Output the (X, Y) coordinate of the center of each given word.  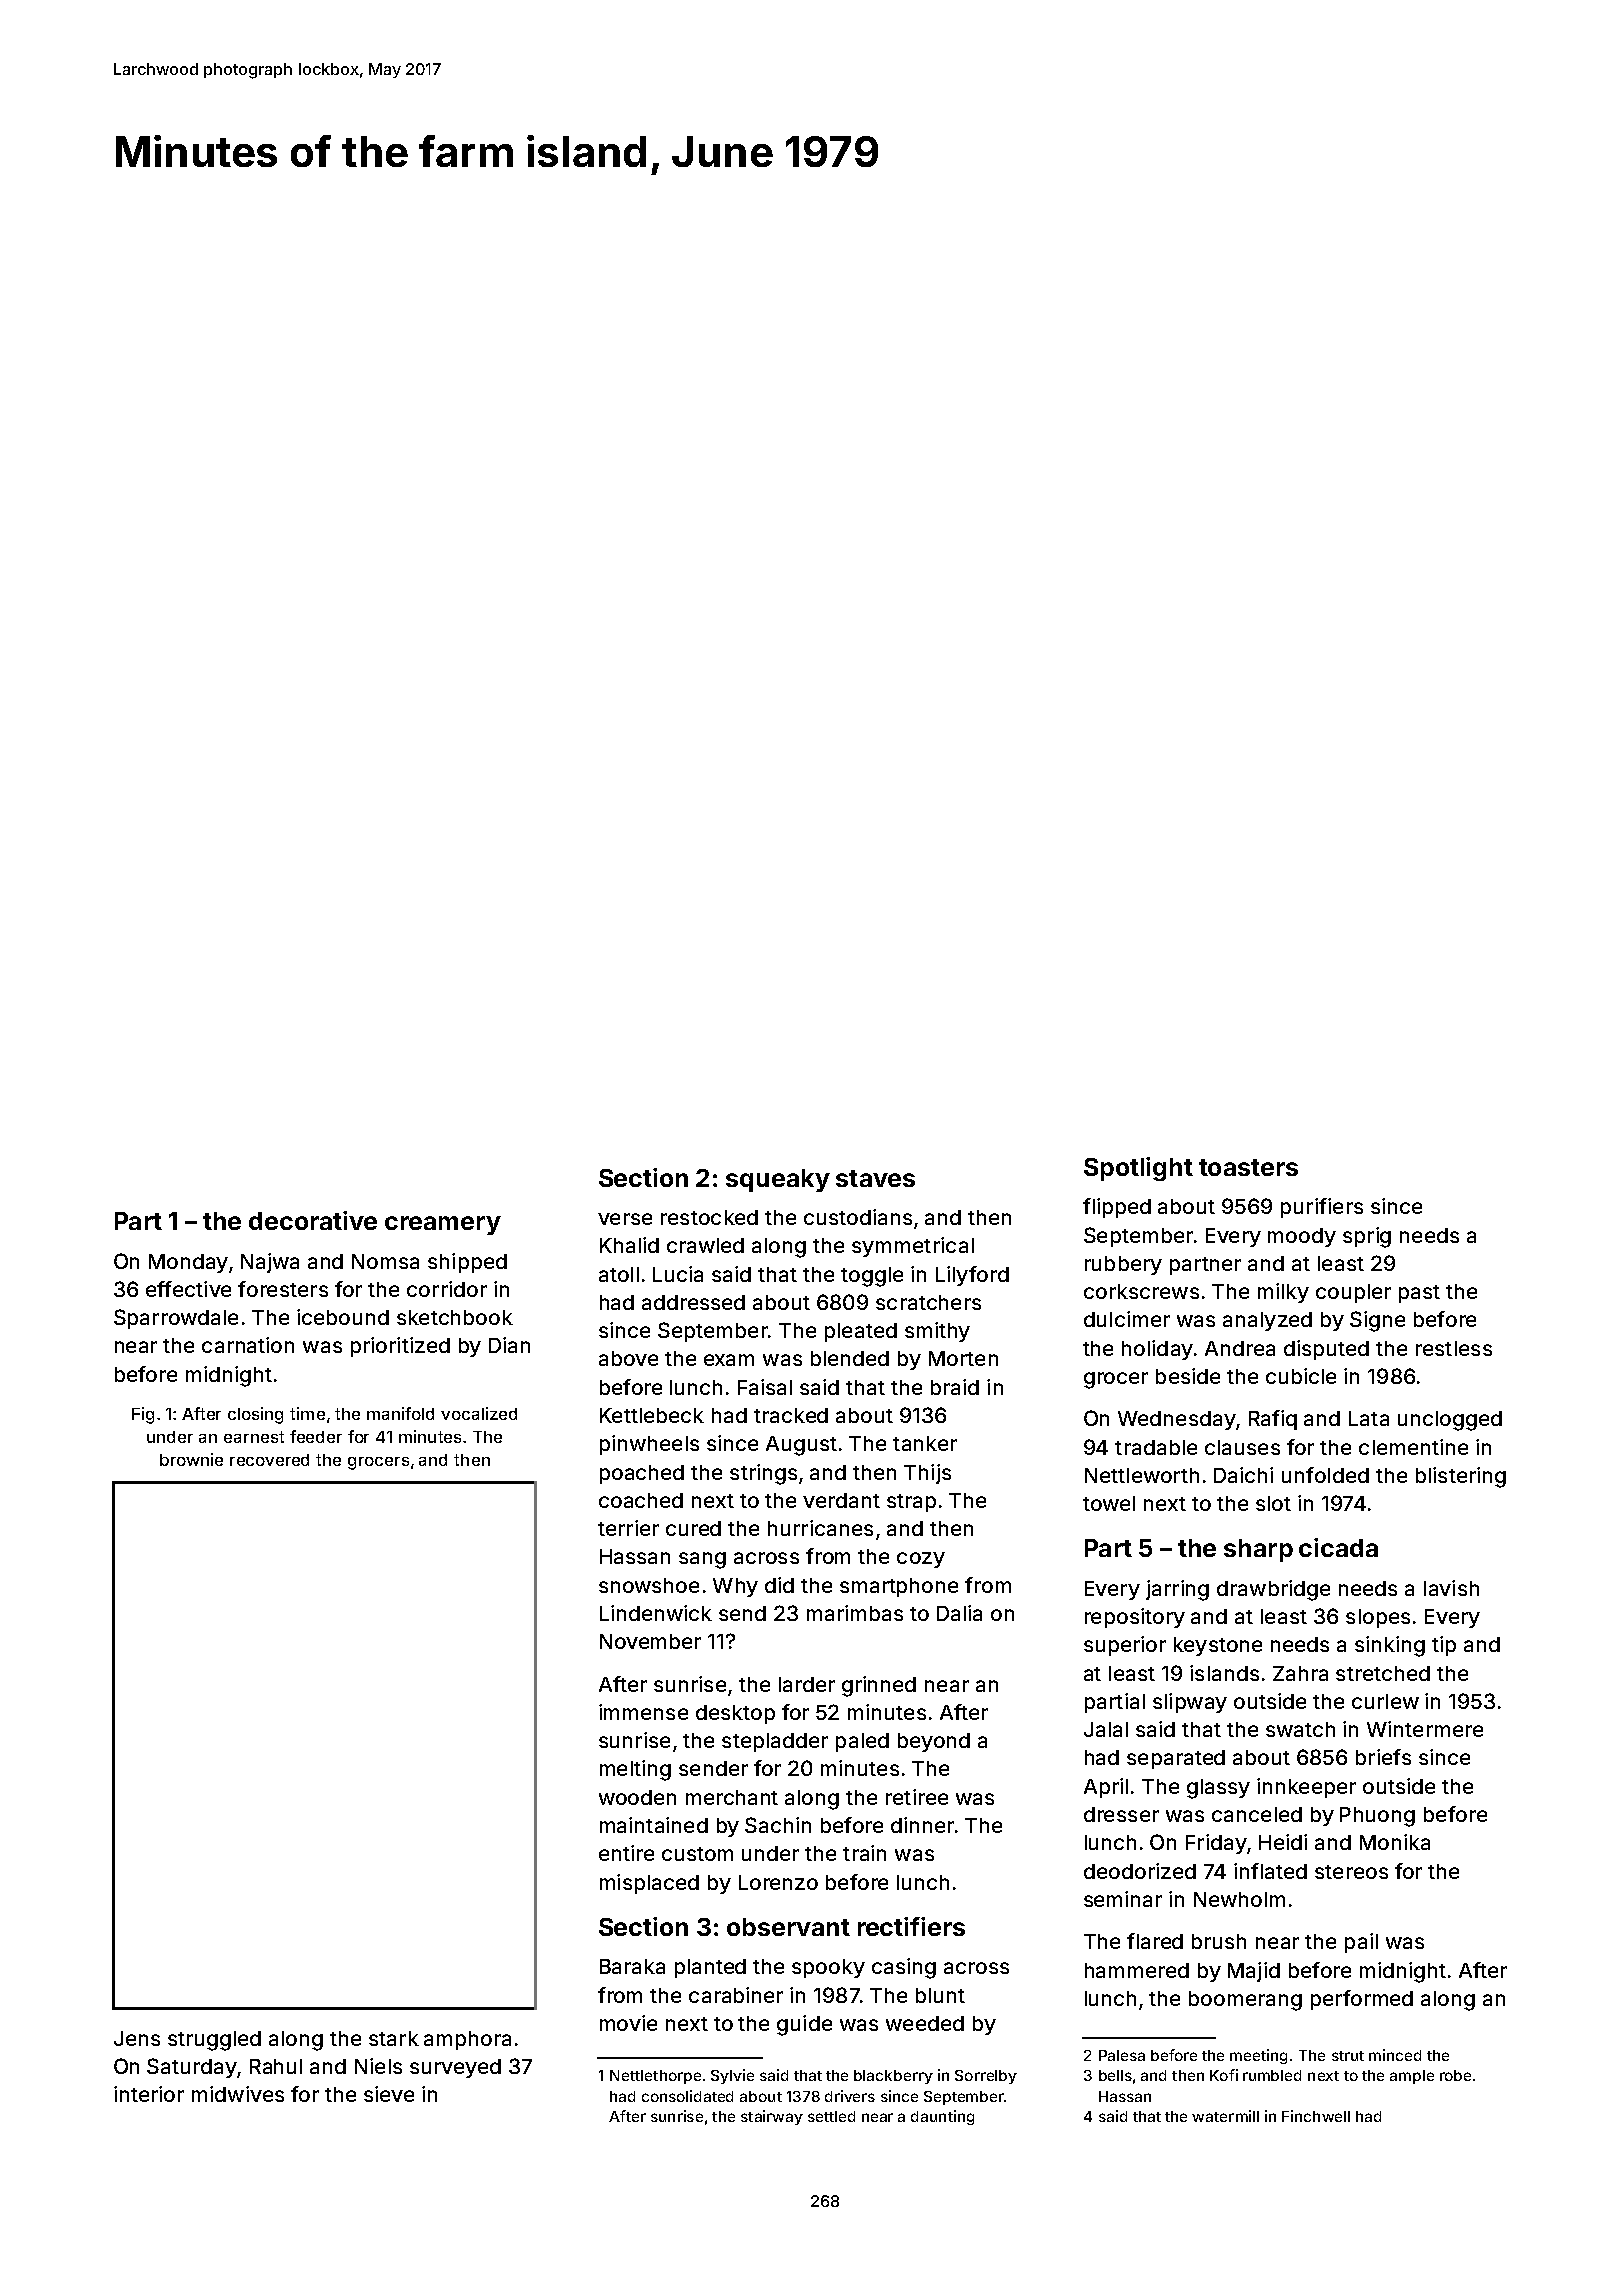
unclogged (1450, 1421)
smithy (937, 1332)
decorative (313, 1220)
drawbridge (1273, 1590)
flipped (1117, 1208)
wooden (637, 1797)
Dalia (959, 1613)
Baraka (632, 1966)
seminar (1123, 1899)
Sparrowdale (176, 1319)
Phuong (1377, 1817)
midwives (238, 2094)
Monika (1395, 1842)
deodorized (1140, 1871)
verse (625, 1219)
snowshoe (649, 1585)
